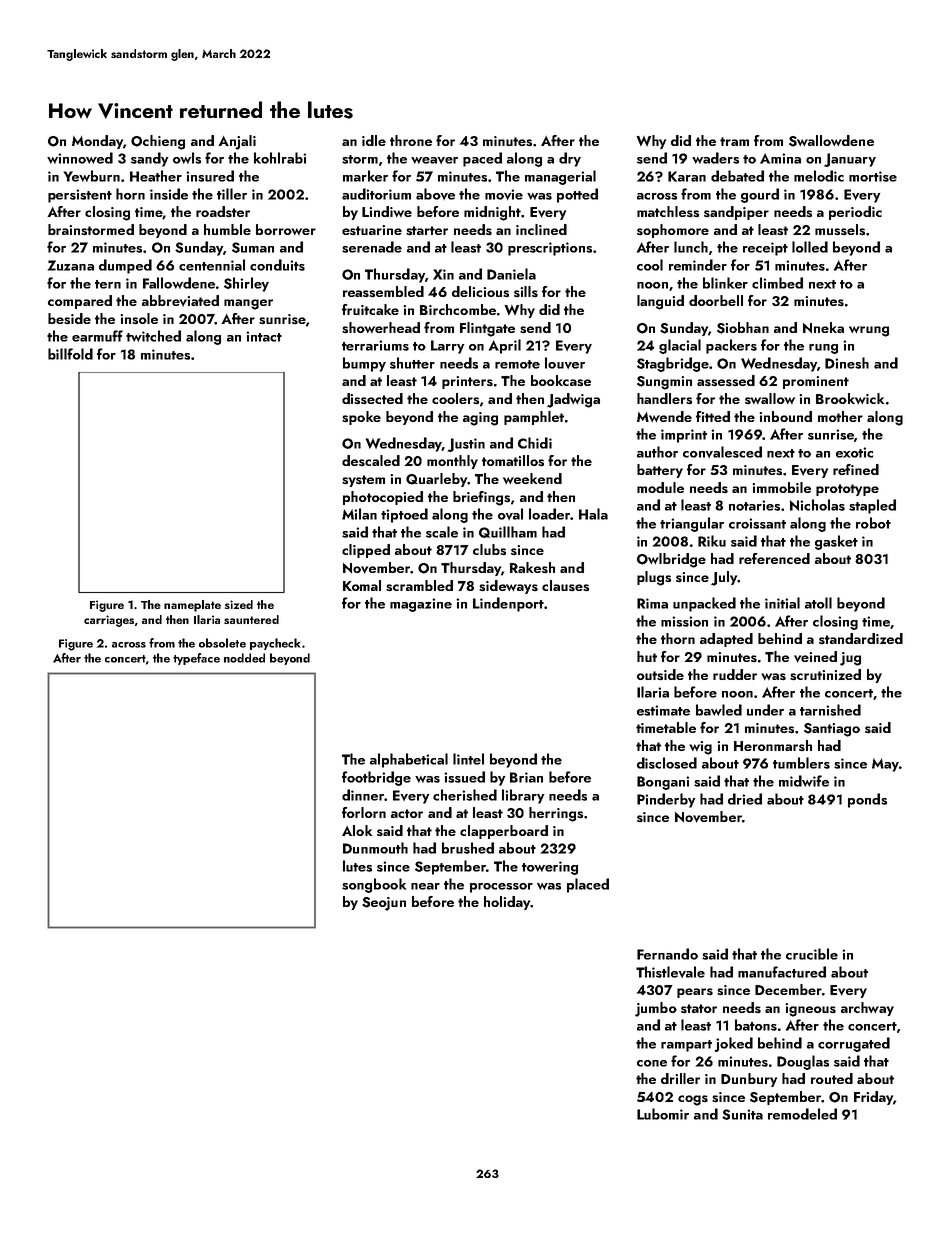  What do you see at coordinates (861, 638) in the screenshot?
I see `standardized` at bounding box center [861, 638].
